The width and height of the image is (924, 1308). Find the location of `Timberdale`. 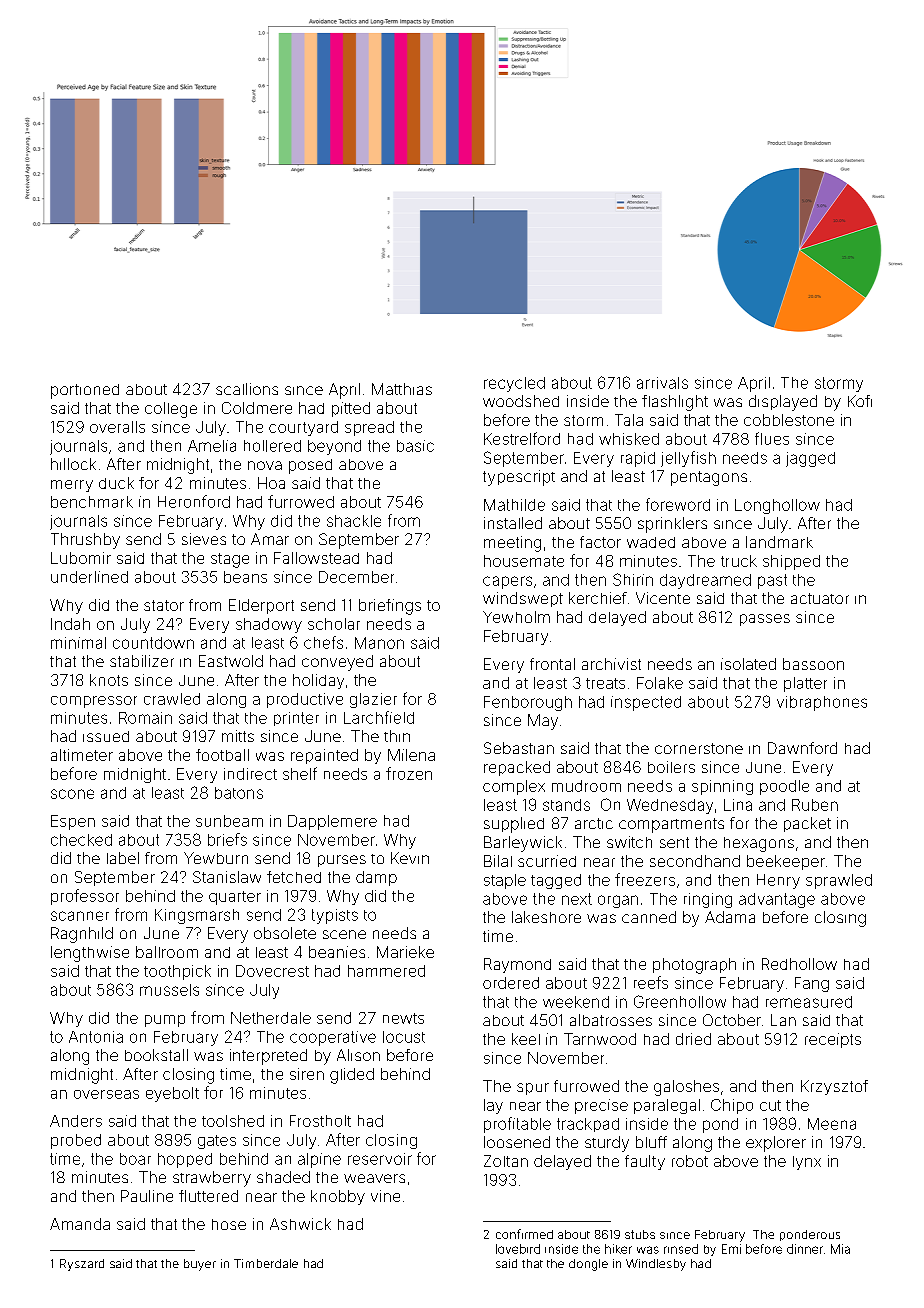

Timberdale is located at coordinates (266, 1263).
